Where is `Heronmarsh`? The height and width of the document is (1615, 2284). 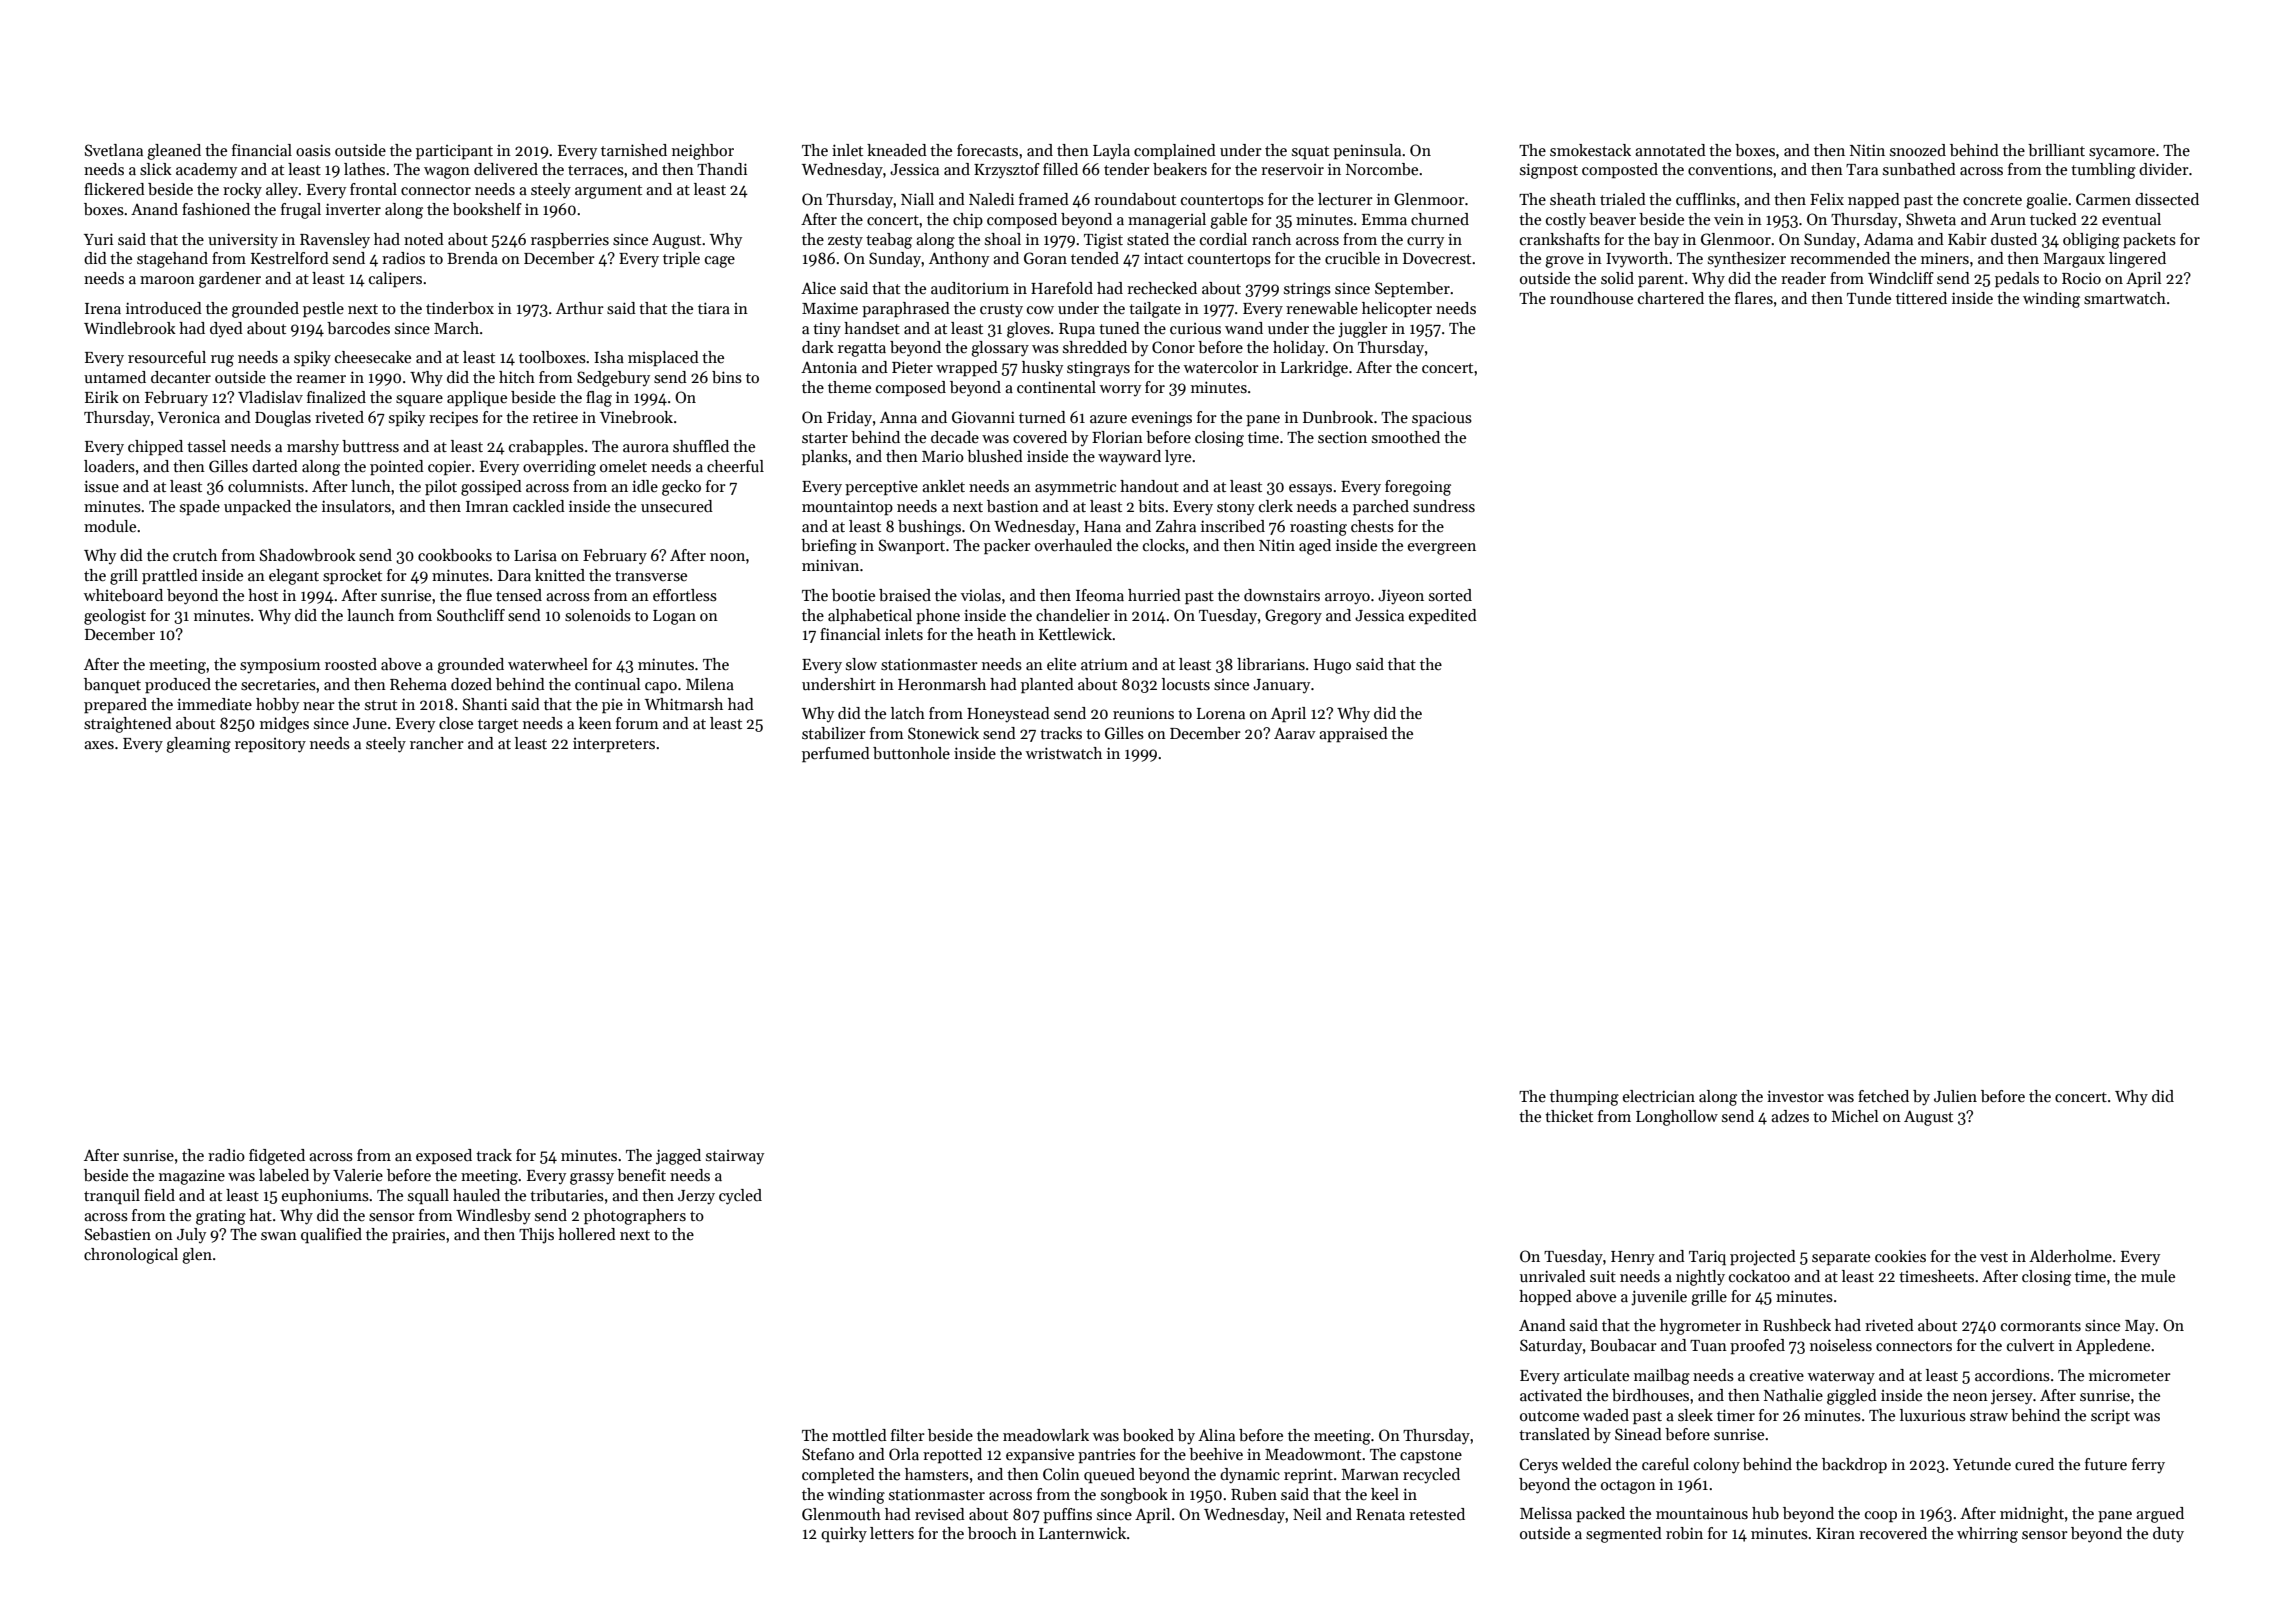
Heronmarsh is located at coordinates (942, 684).
